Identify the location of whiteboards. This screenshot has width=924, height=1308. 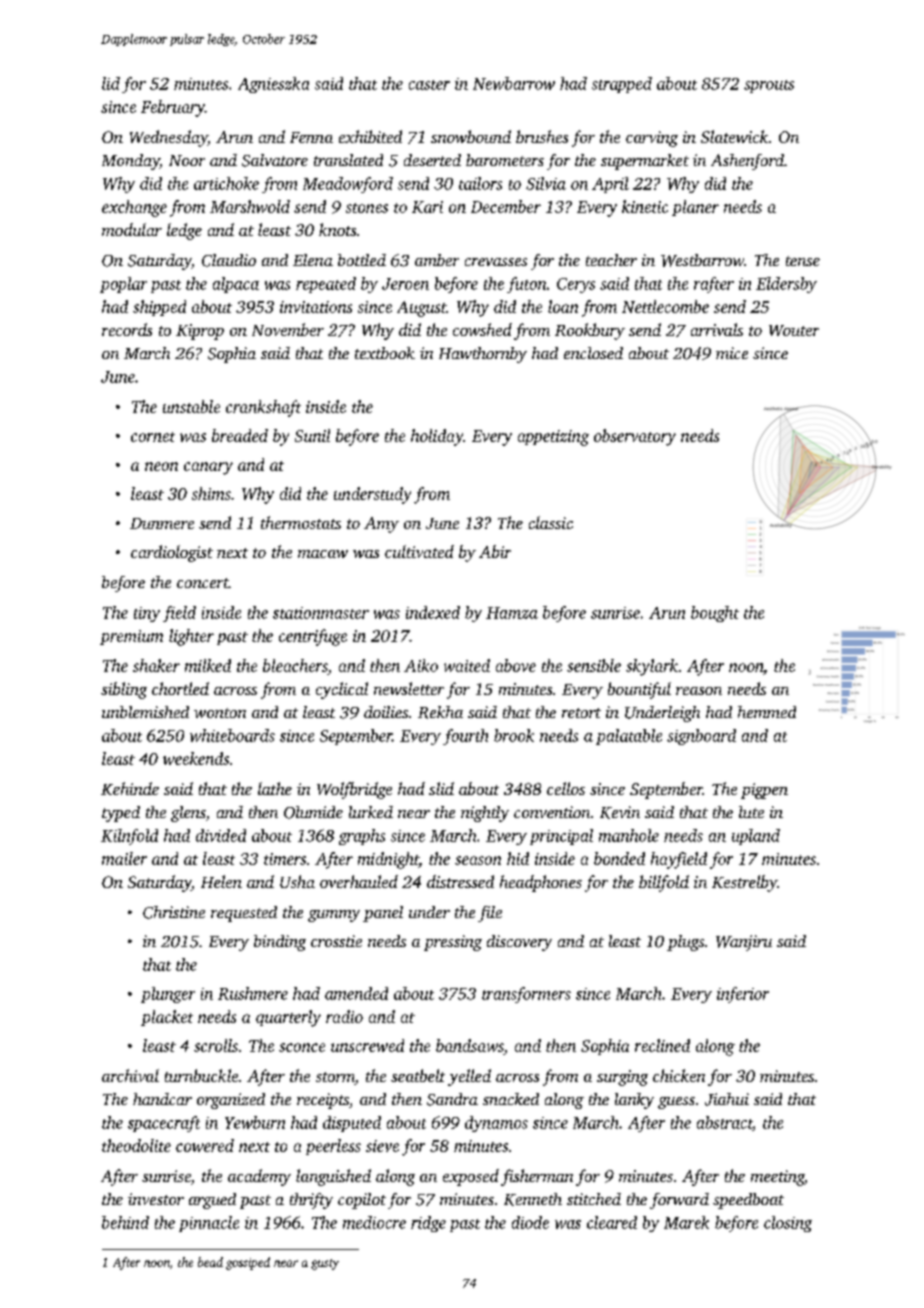
(232, 735).
